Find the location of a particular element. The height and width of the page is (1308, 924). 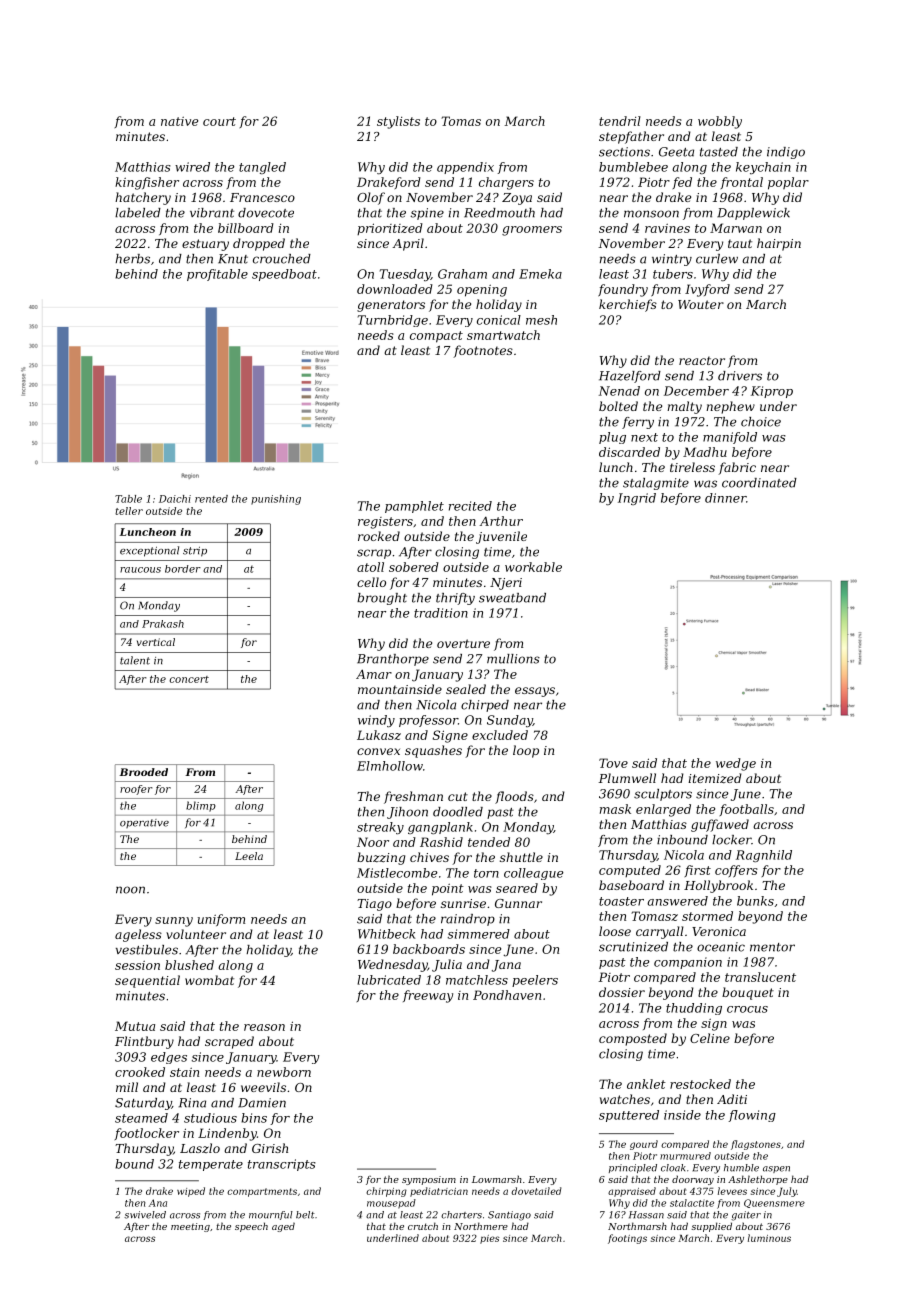

supplied is located at coordinates (711, 1227).
